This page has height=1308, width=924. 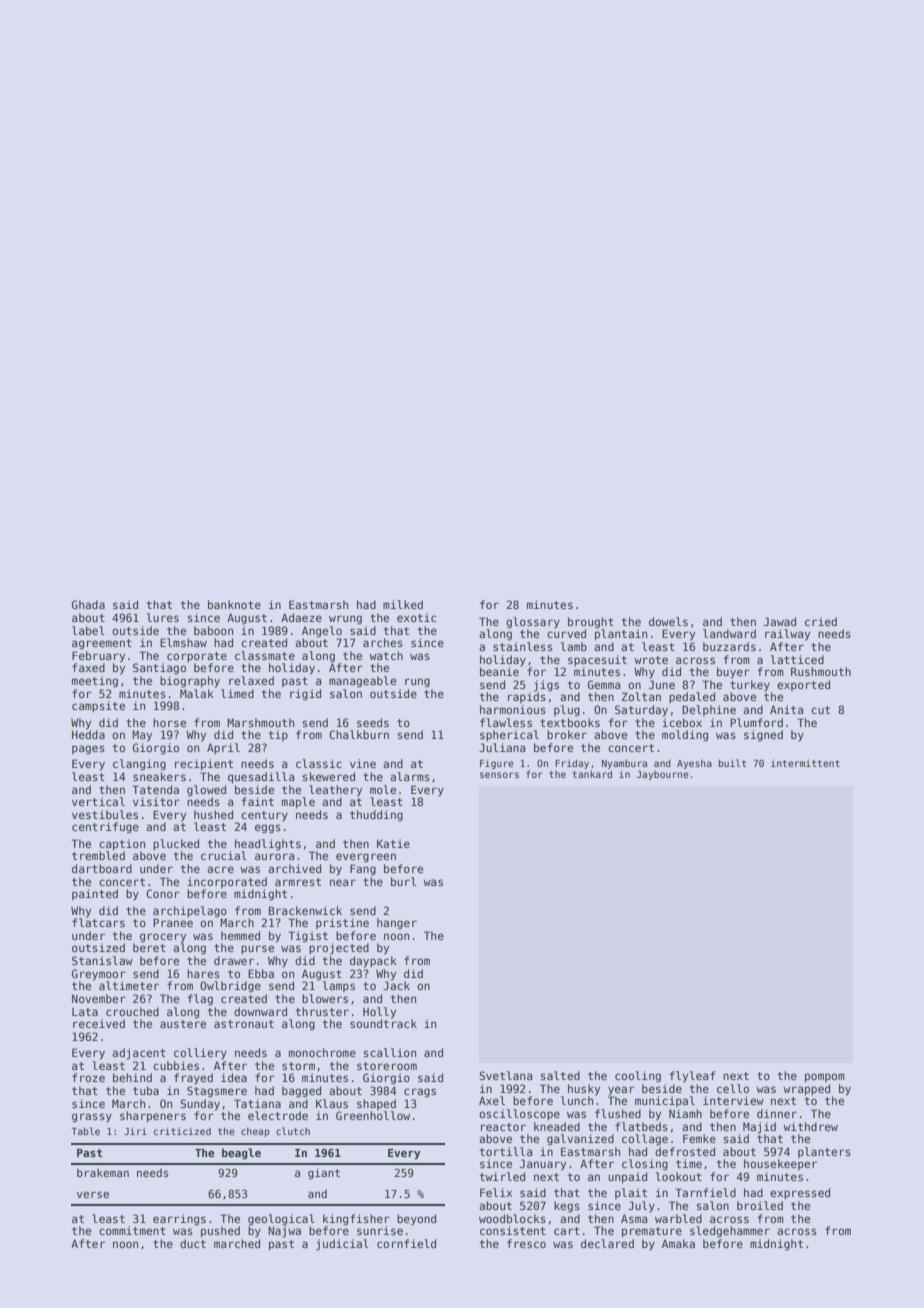 What do you see at coordinates (406, 1243) in the page?
I see `cornfield` at bounding box center [406, 1243].
